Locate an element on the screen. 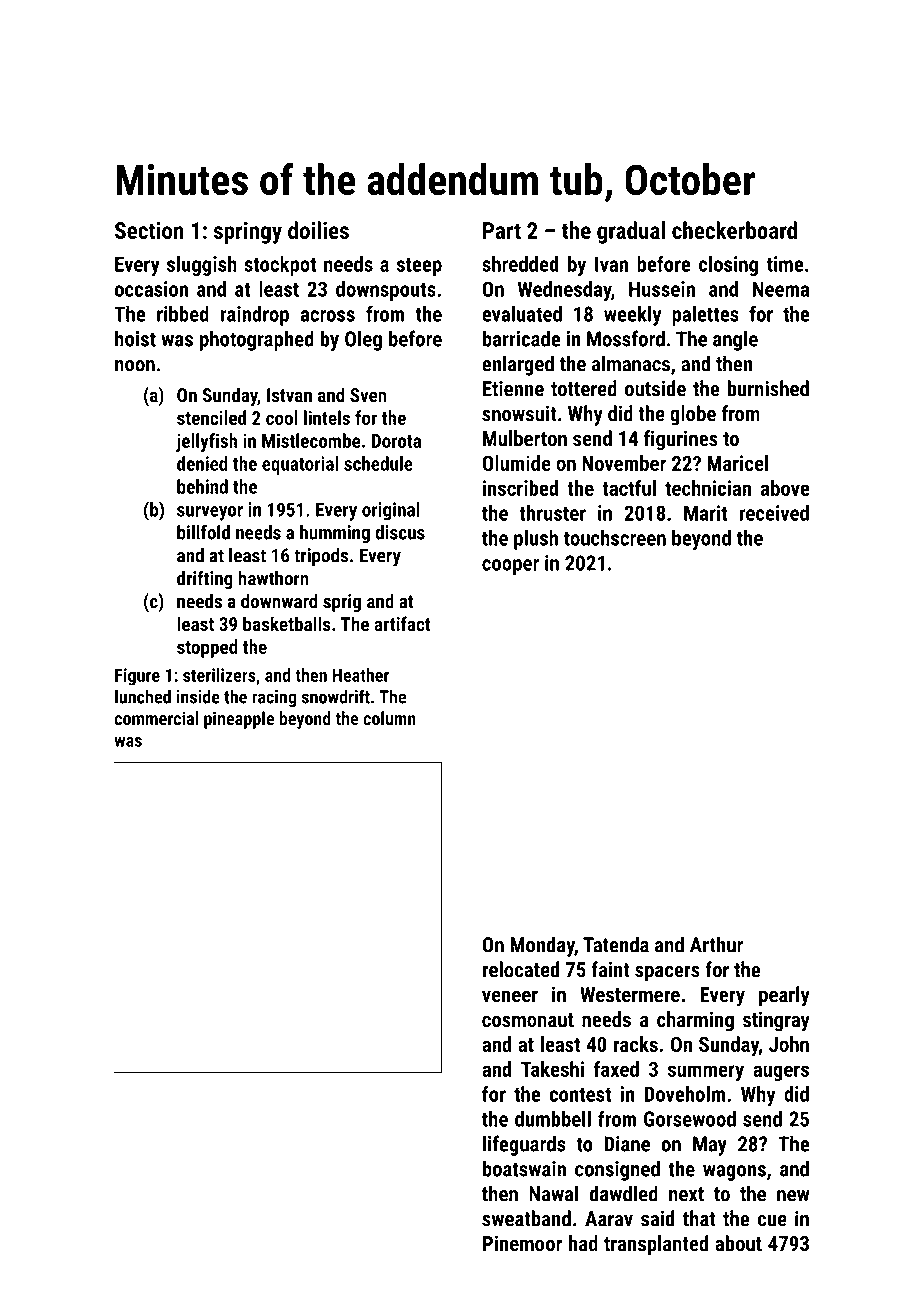 The image size is (924, 1311). column is located at coordinates (389, 718).
